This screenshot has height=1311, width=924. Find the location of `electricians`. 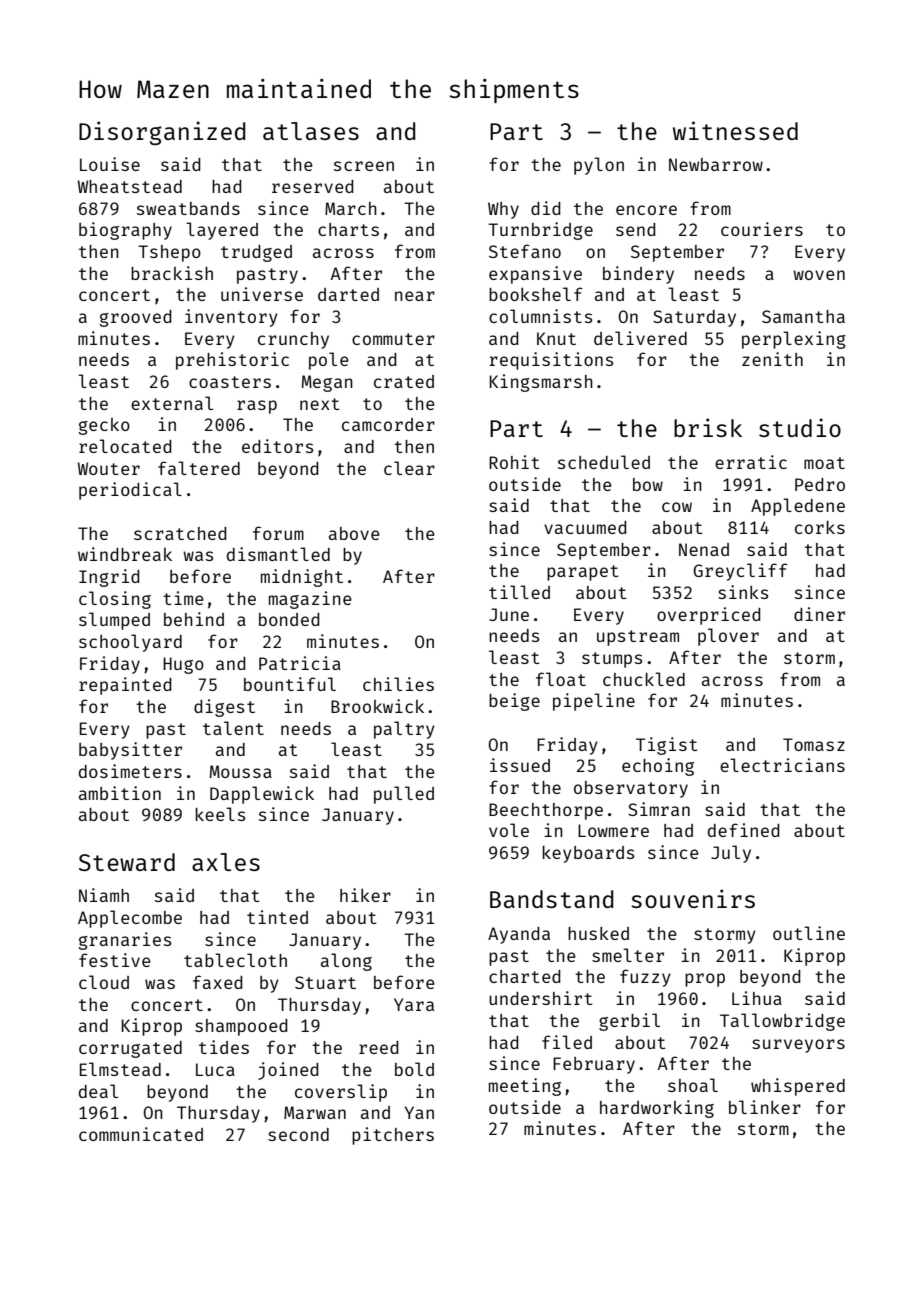

electricians is located at coordinates (782, 765).
